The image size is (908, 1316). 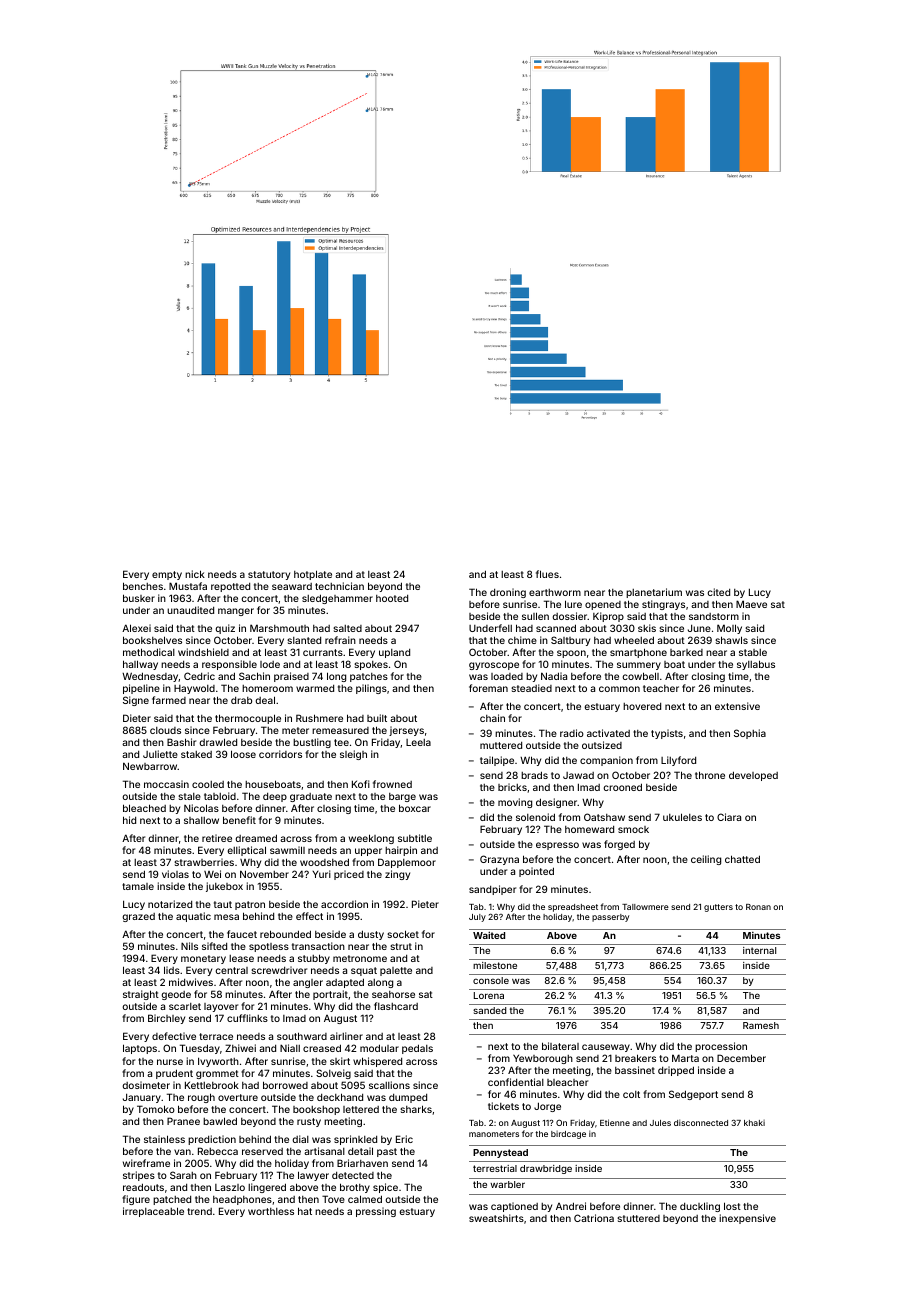 I want to click on forged, so click(x=619, y=845).
